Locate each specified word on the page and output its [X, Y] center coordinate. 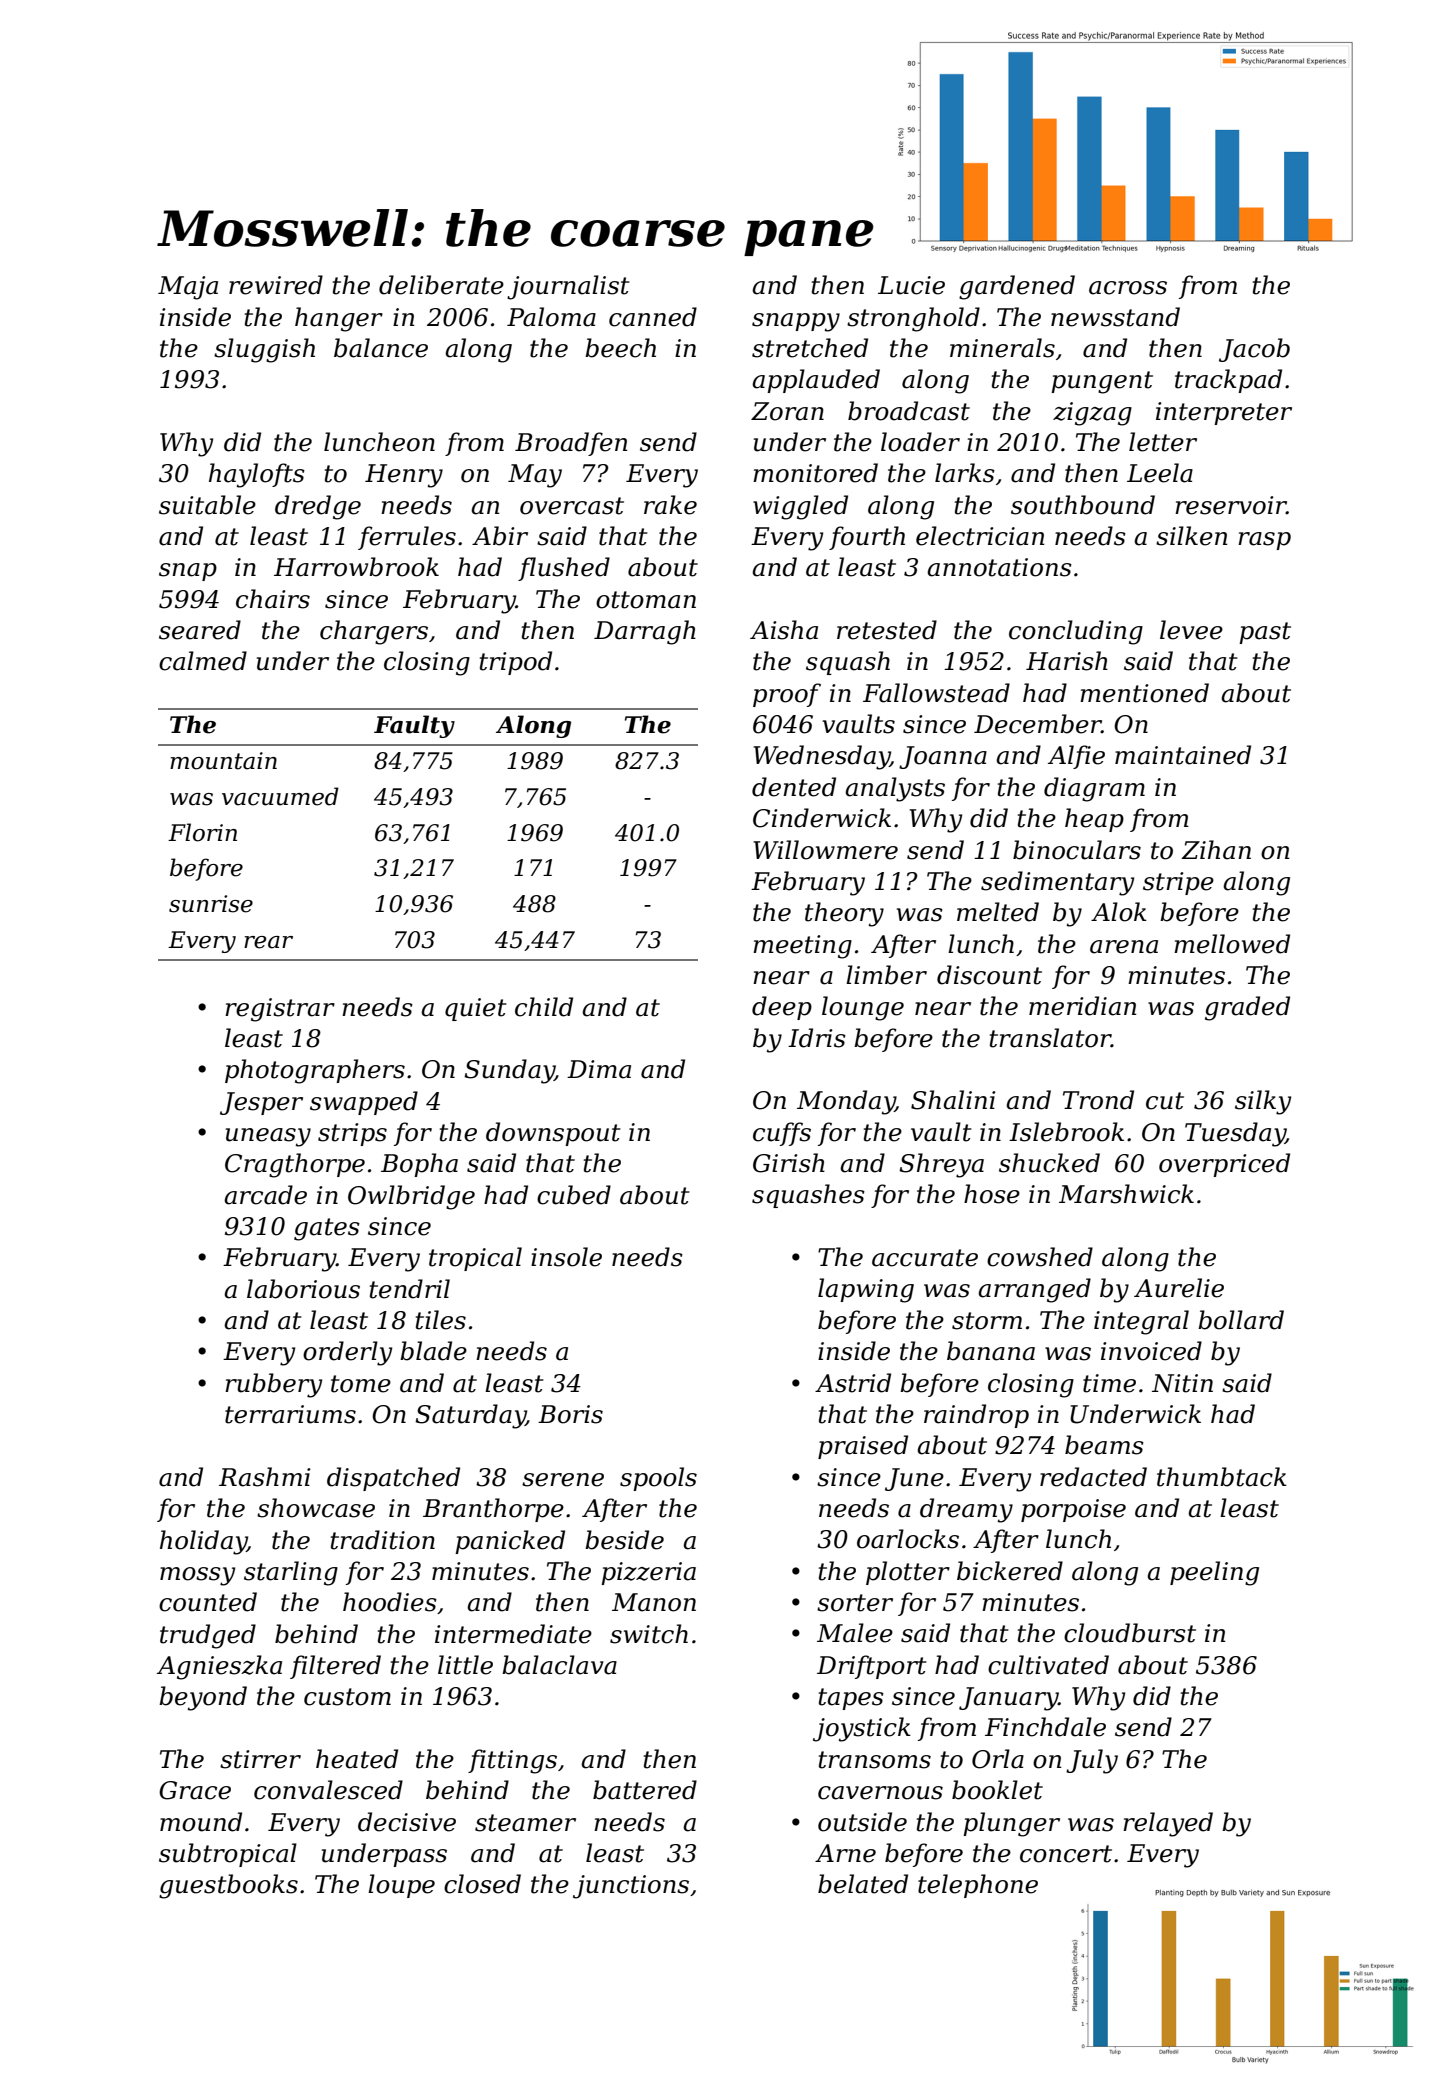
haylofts [257, 475]
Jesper [261, 1103]
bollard [1241, 1320]
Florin [202, 832]
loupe [401, 1886]
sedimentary [1057, 883]
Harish [1067, 661]
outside [862, 1822]
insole [566, 1257]
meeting [802, 947]
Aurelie [1179, 1288]
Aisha [784, 630]
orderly [347, 1353]
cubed [574, 1195]
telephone [978, 1886]
